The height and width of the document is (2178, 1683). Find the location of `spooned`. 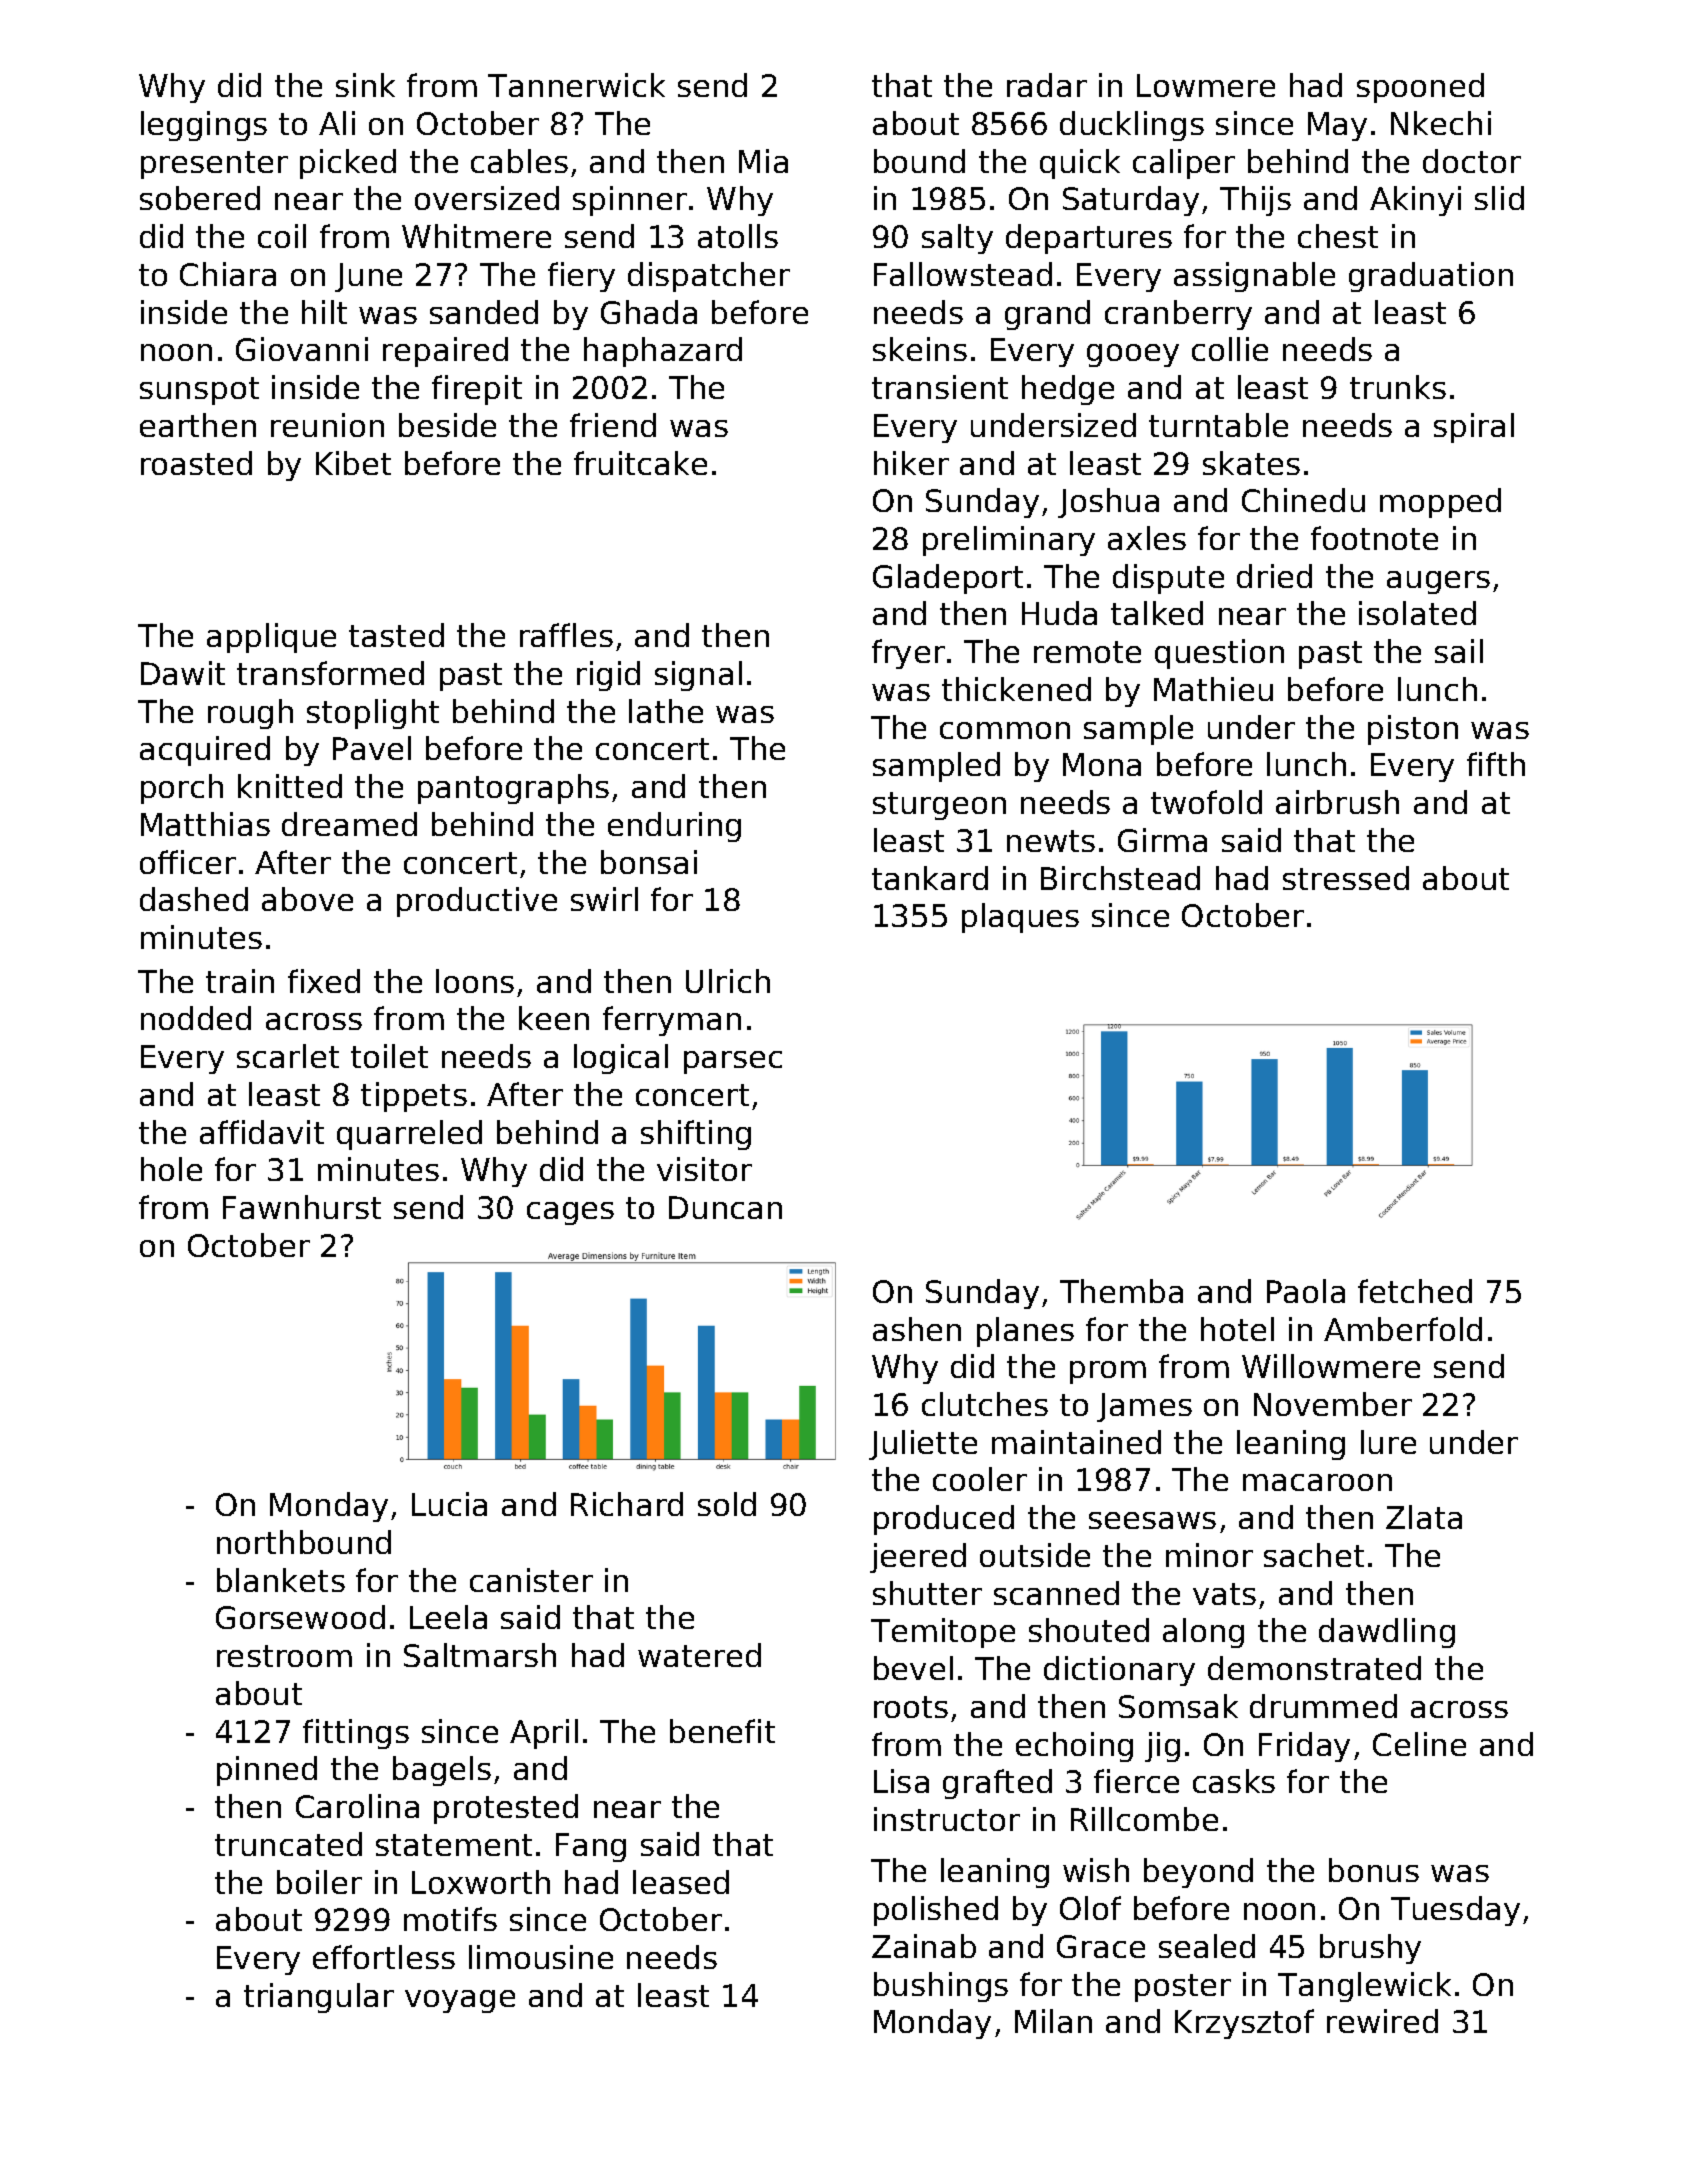

spooned is located at coordinates (1420, 88).
